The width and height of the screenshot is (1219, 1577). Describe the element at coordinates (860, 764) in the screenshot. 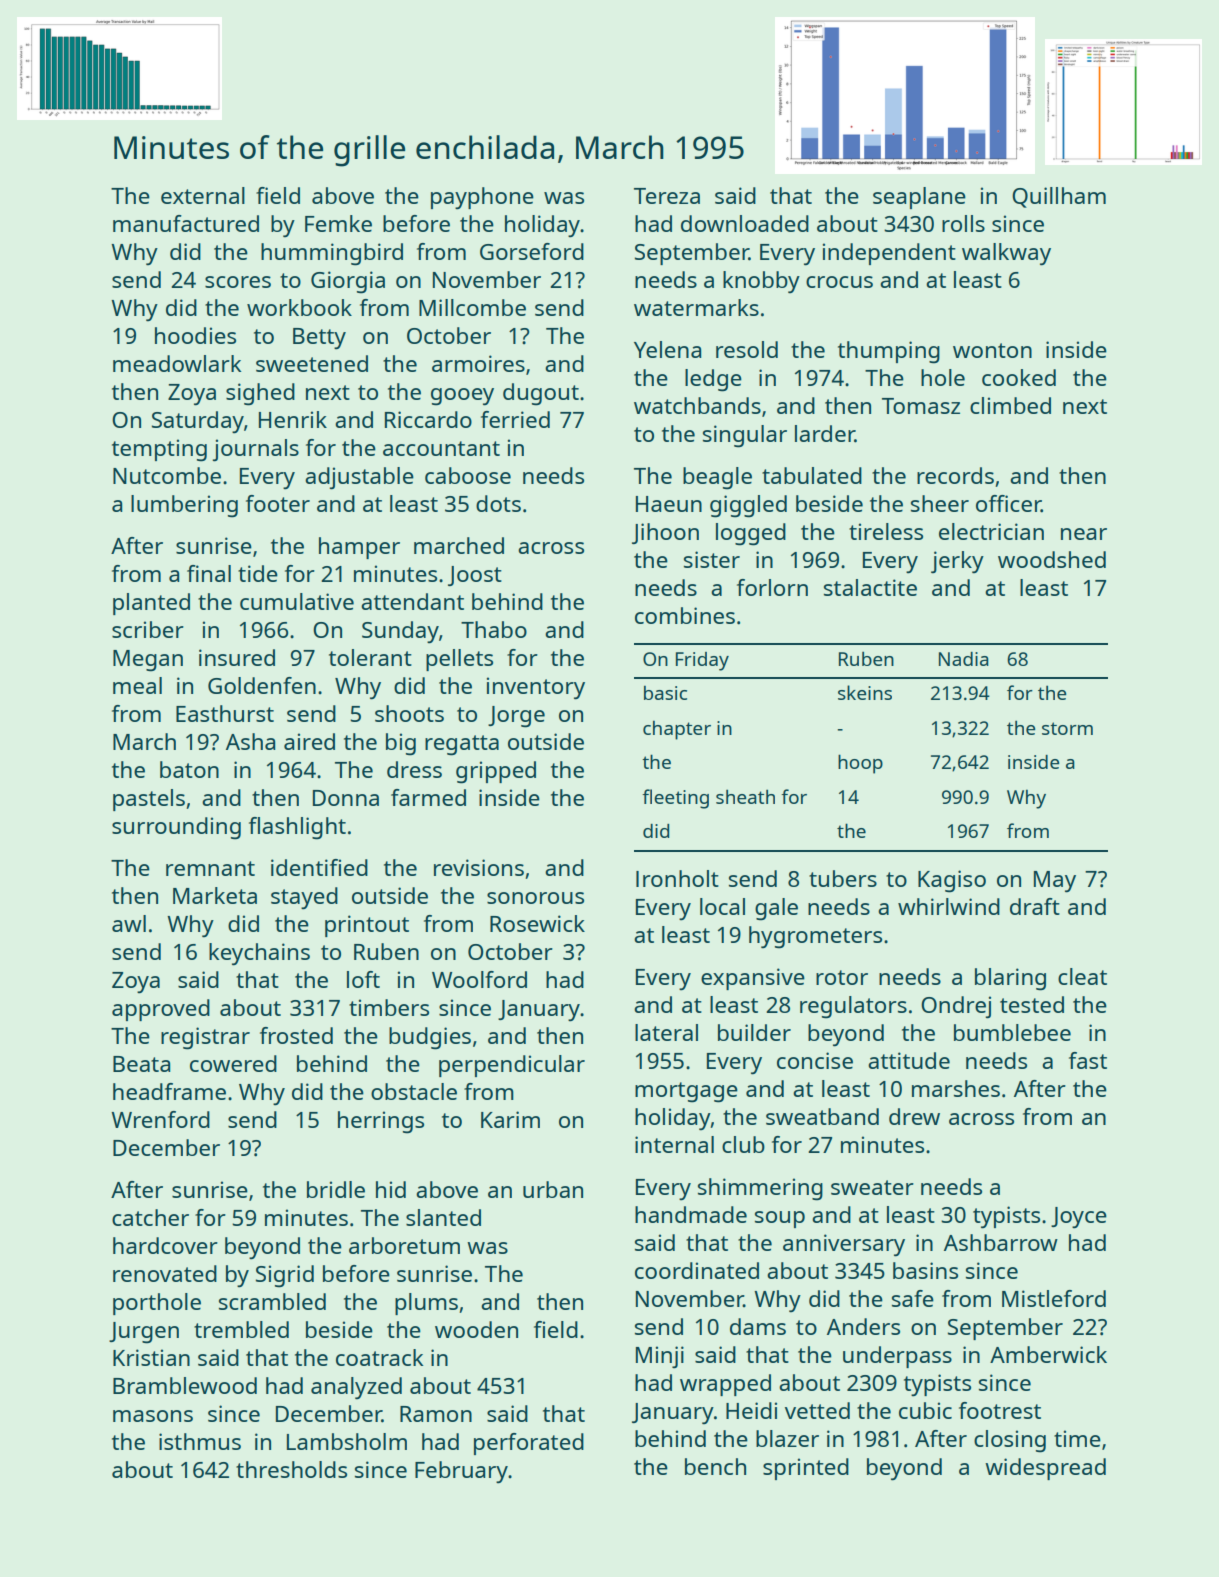

I see `hoop` at that location.
